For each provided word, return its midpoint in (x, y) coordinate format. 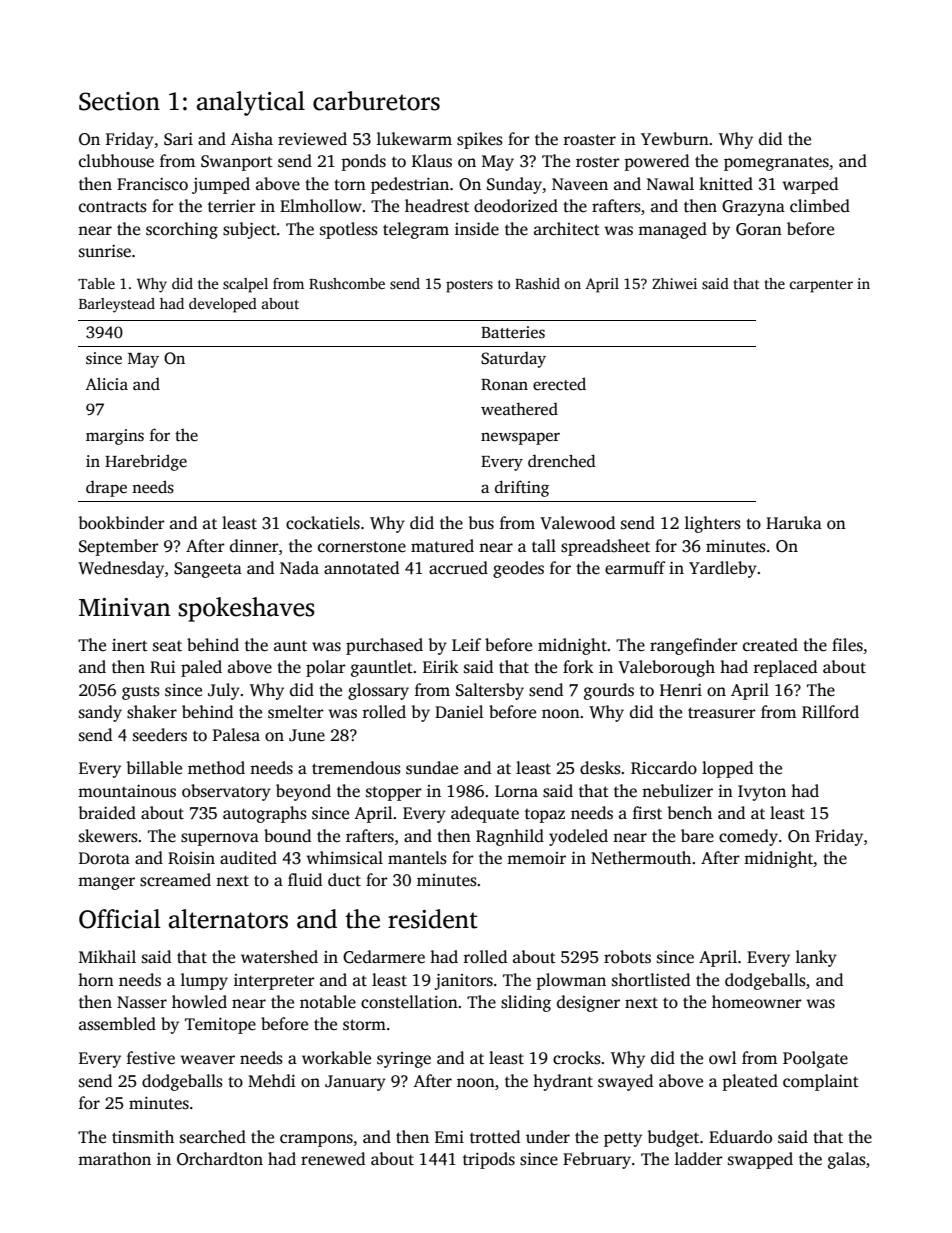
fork (578, 667)
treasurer (722, 713)
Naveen (580, 184)
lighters (713, 524)
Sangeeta (208, 570)
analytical (251, 103)
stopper (394, 793)
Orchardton (220, 1159)
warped (810, 185)
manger (106, 883)
